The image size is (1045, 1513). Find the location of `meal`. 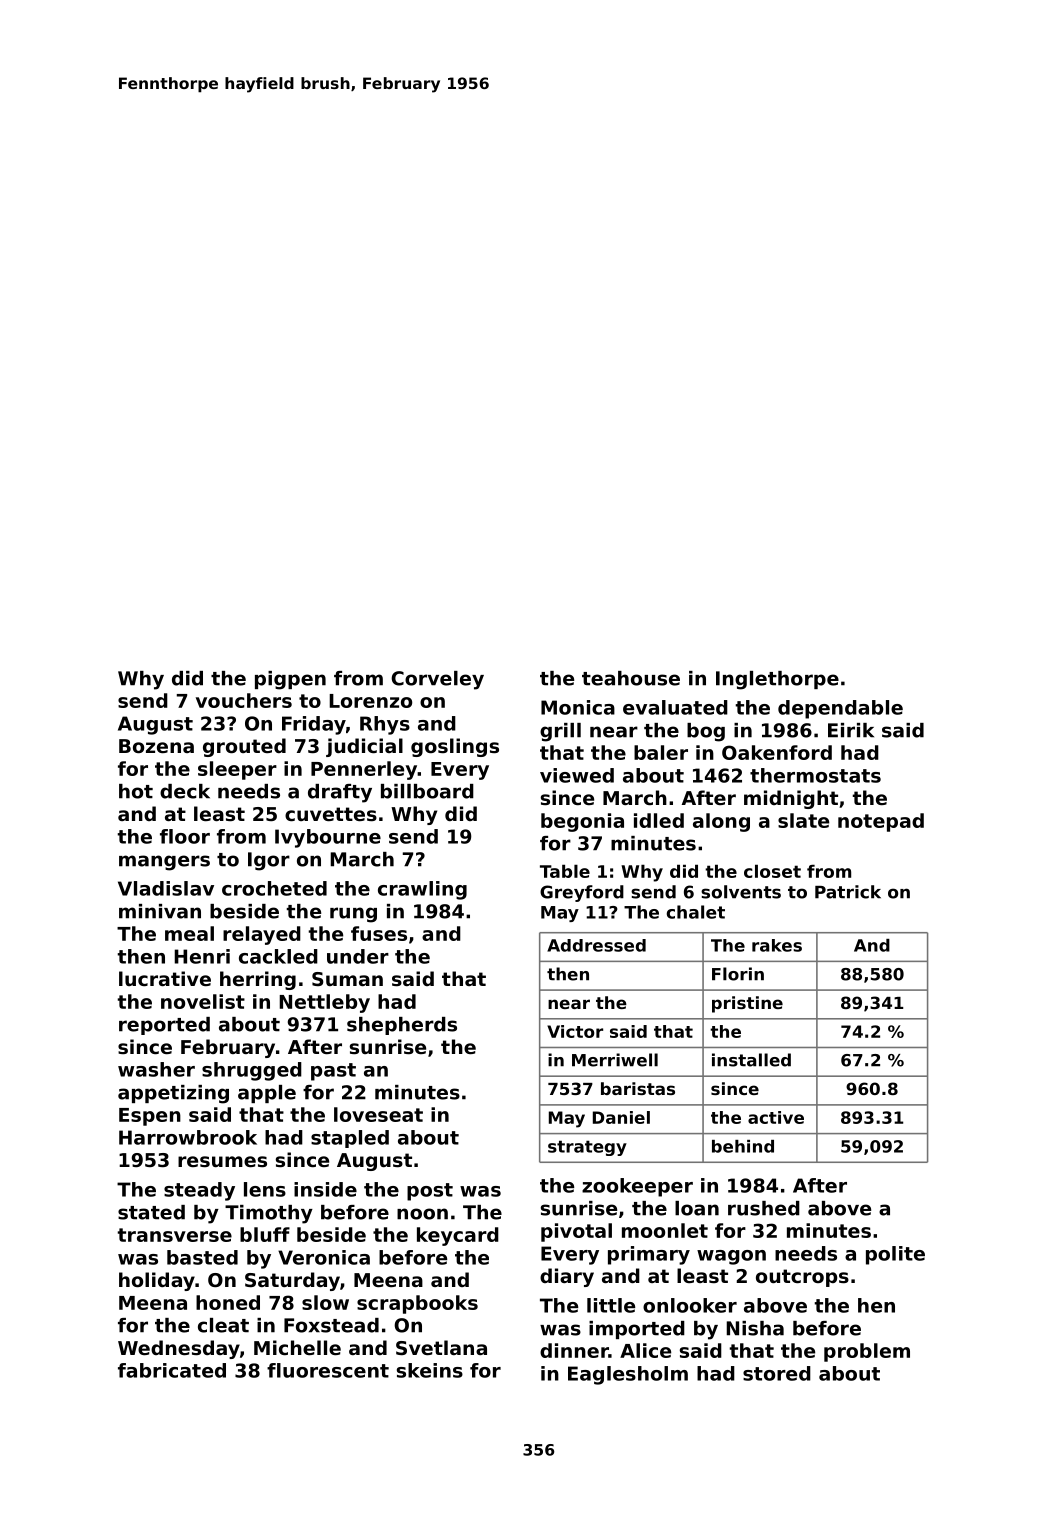

meal is located at coordinates (189, 933).
